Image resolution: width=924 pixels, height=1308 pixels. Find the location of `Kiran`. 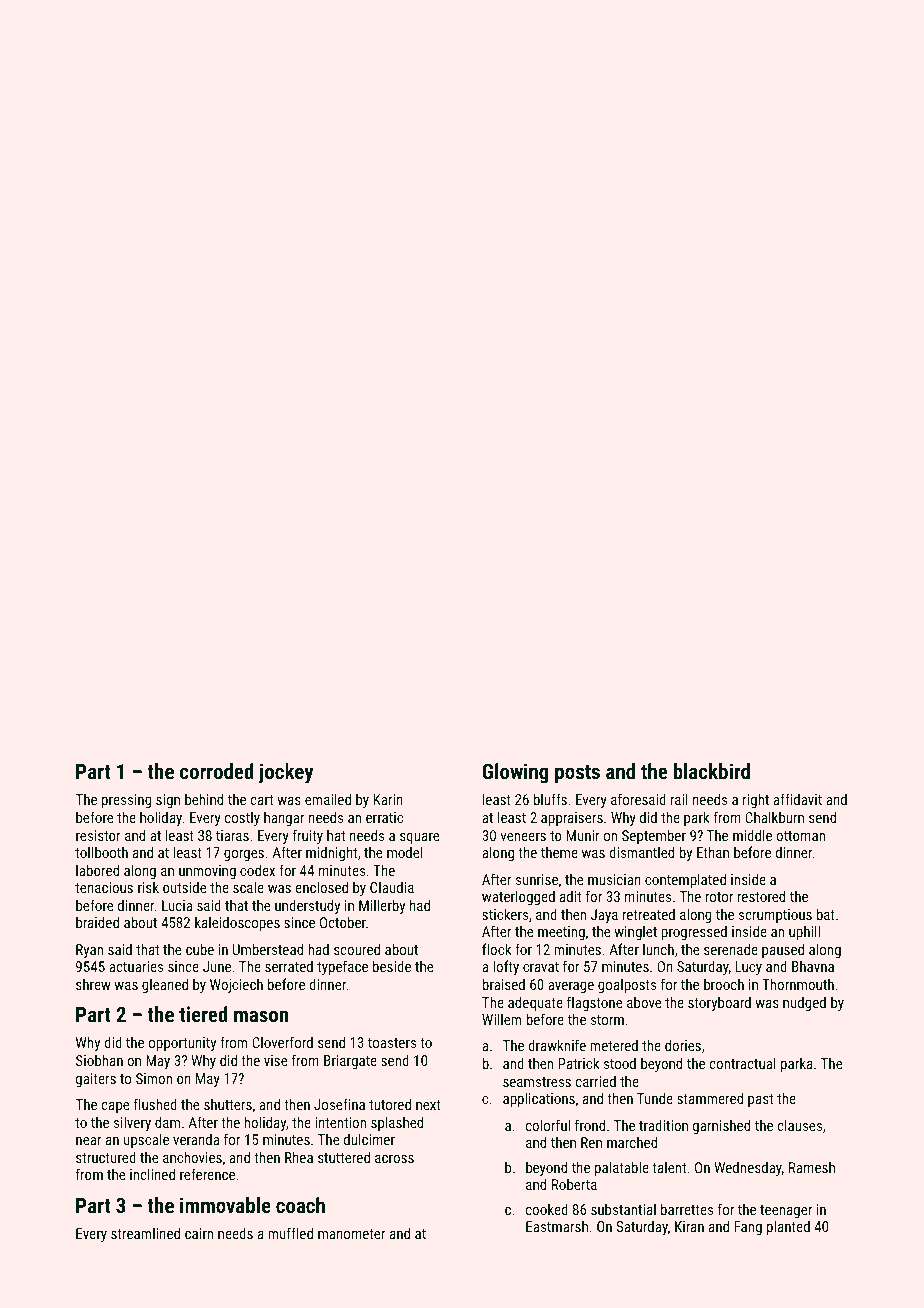

Kiran is located at coordinates (689, 1226).
